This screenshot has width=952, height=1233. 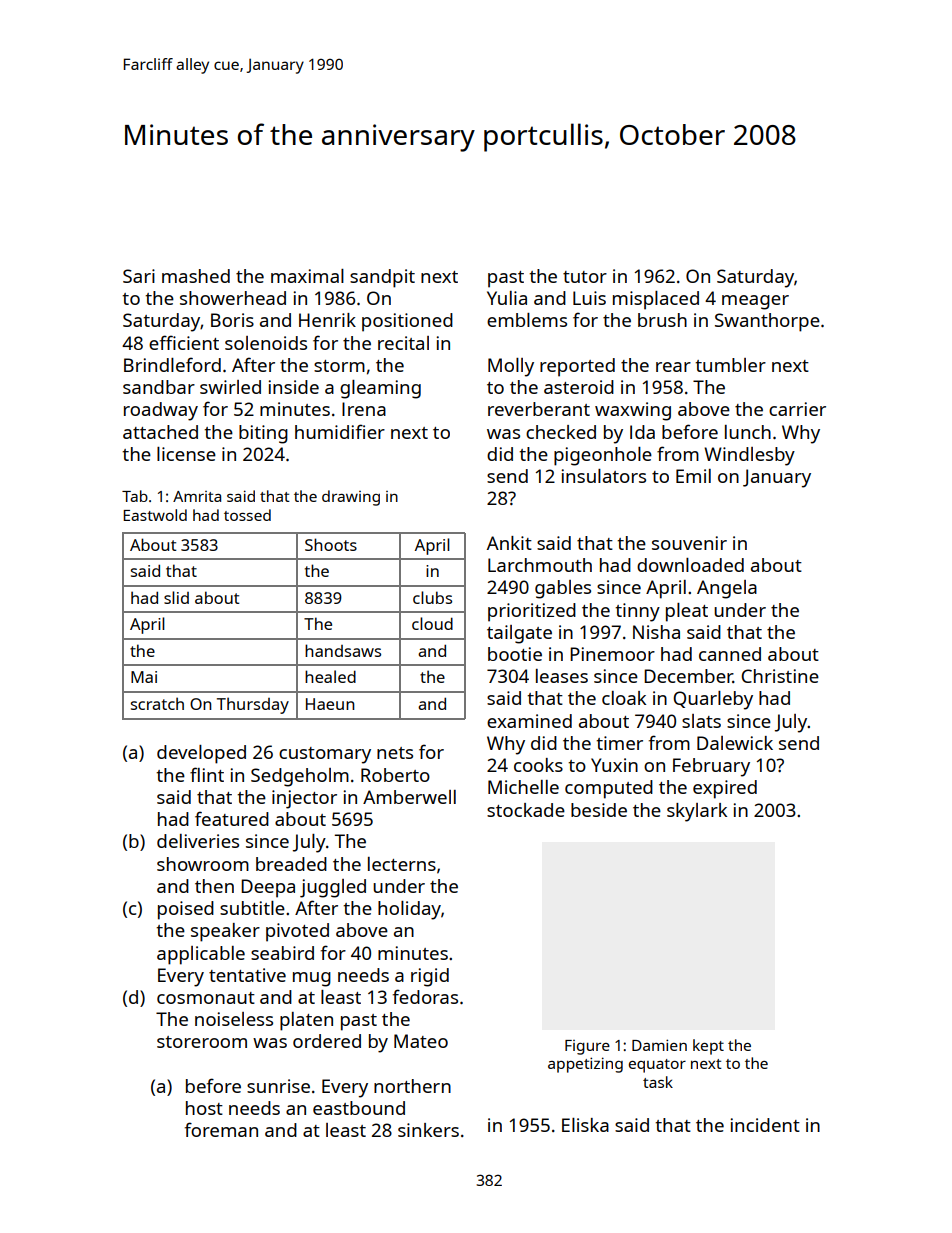 I want to click on meager, so click(x=755, y=302).
